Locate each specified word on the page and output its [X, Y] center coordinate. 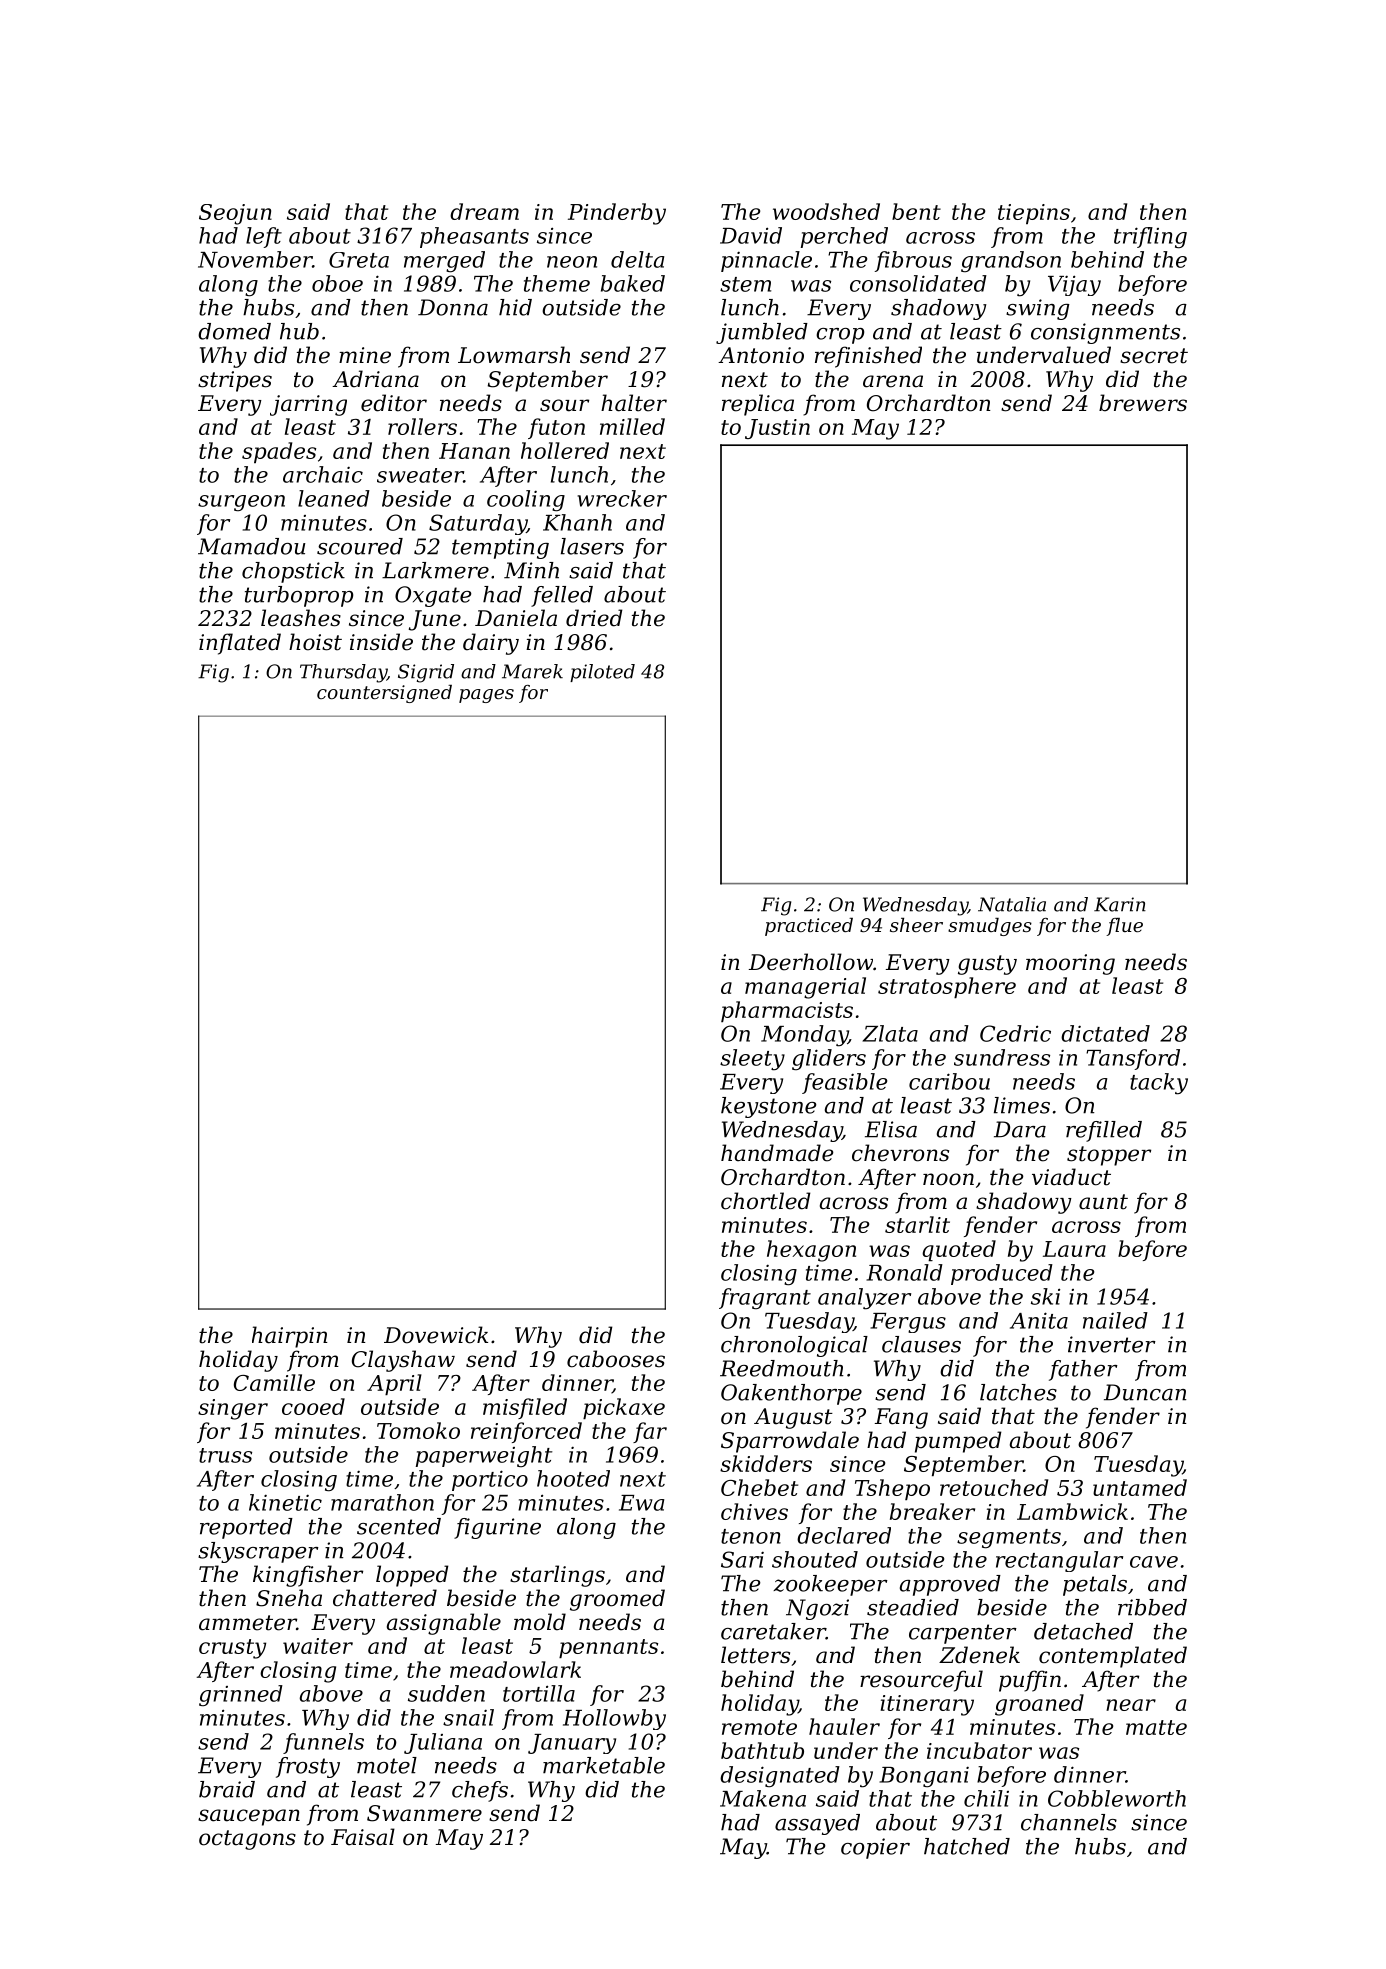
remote [759, 1727]
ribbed [1152, 1607]
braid [227, 1789]
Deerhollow [811, 962]
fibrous [913, 261]
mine [365, 355]
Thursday [343, 673]
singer [233, 1409]
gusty [987, 965]
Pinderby [617, 214]
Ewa [641, 1503]
